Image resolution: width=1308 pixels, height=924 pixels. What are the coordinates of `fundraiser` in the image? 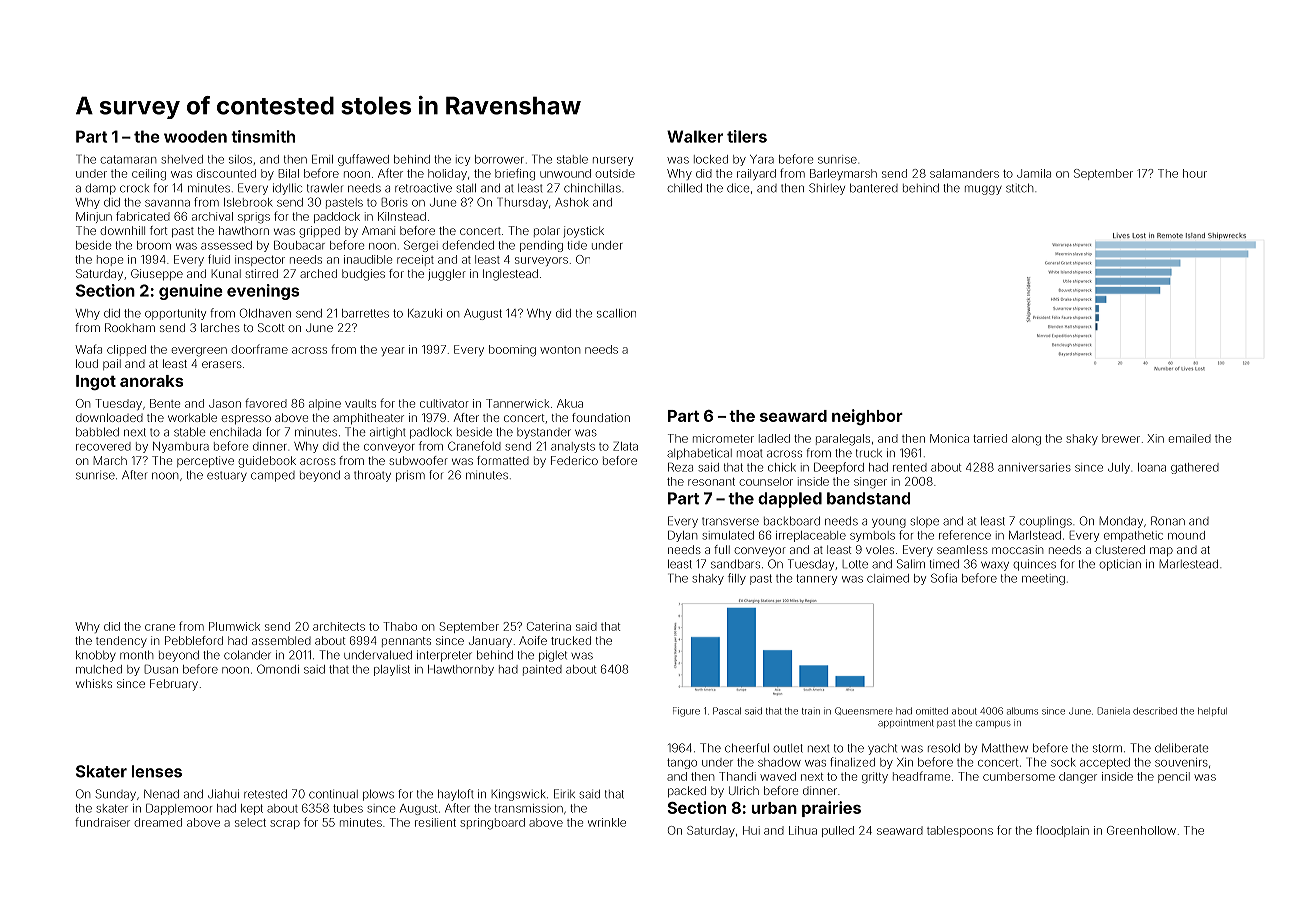 It's located at (102, 822).
